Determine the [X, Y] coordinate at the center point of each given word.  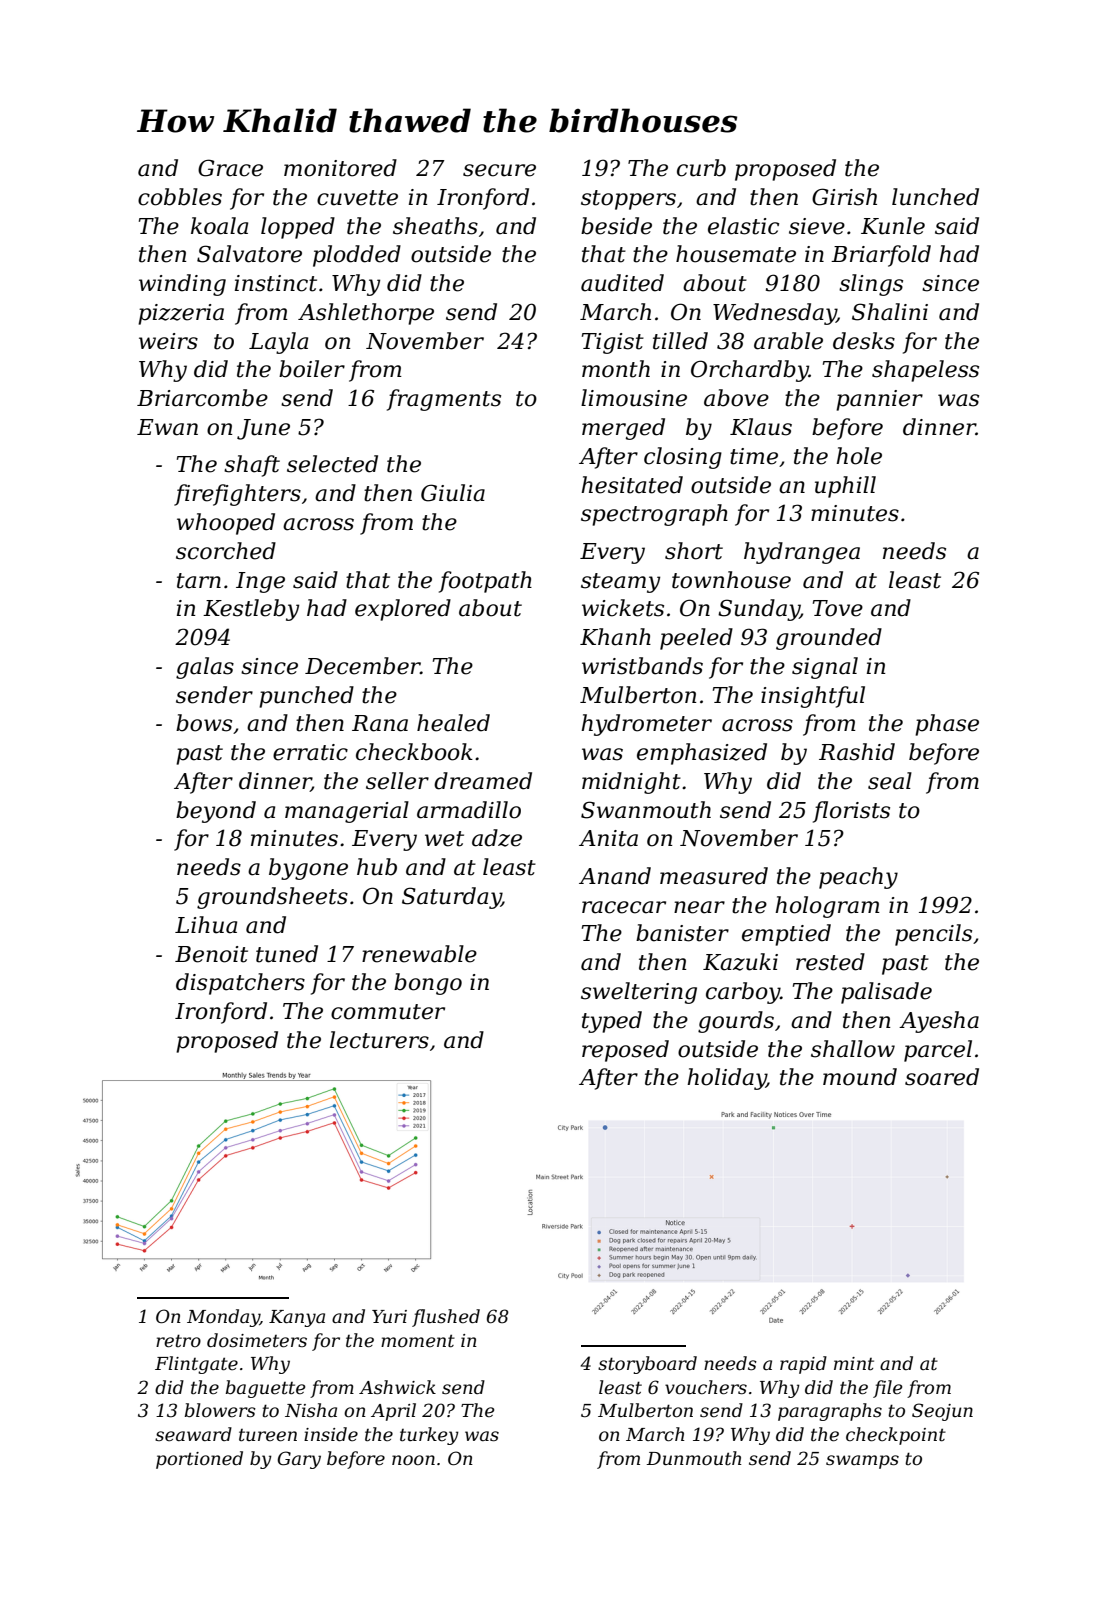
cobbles [180, 197]
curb [701, 168]
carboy [743, 993]
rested [830, 962]
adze [497, 838]
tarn [199, 581]
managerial [347, 812]
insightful [813, 697]
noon [413, 1460]
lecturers [379, 1040]
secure [499, 170]
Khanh [615, 637]
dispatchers [240, 984]
